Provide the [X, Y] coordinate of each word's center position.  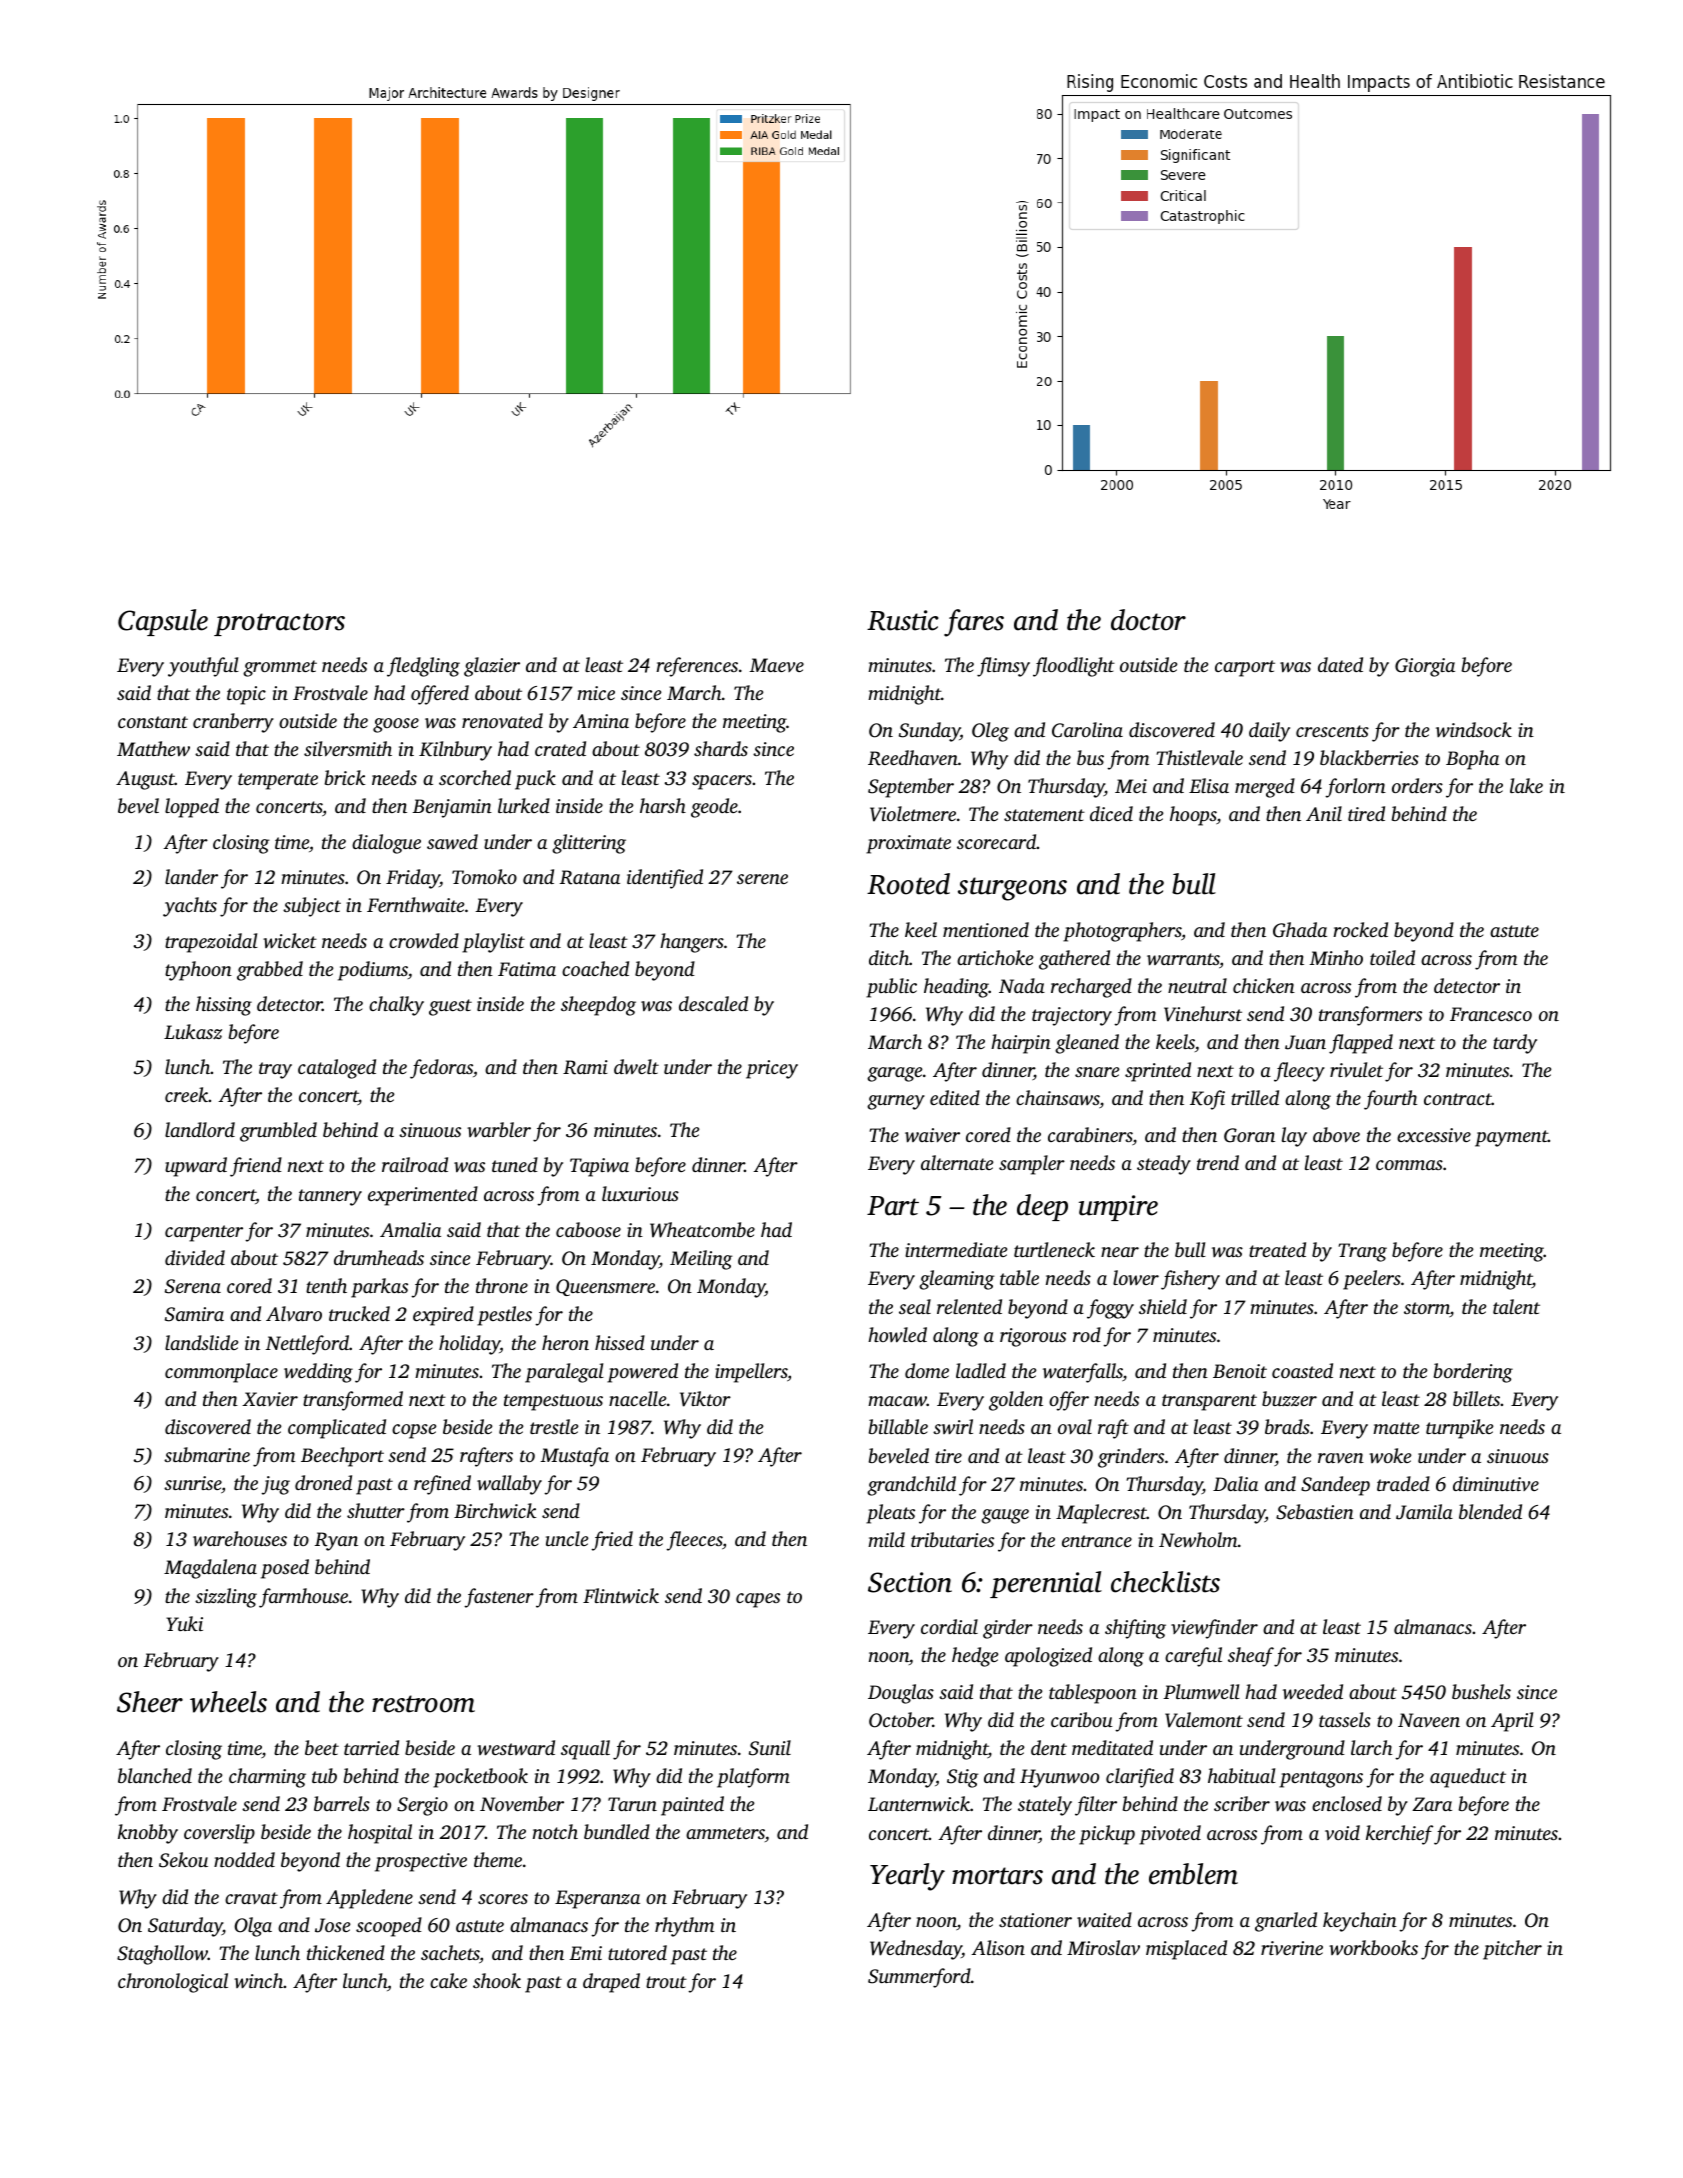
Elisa [1209, 785]
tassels [1345, 1719]
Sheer [150, 1702]
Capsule [163, 622]
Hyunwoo [1059, 1778]
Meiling [701, 1260]
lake [1526, 785]
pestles [504, 1316]
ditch [889, 957]
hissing [224, 1006]
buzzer [1289, 1398]
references [697, 667]
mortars [997, 1876]
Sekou [183, 1860]
